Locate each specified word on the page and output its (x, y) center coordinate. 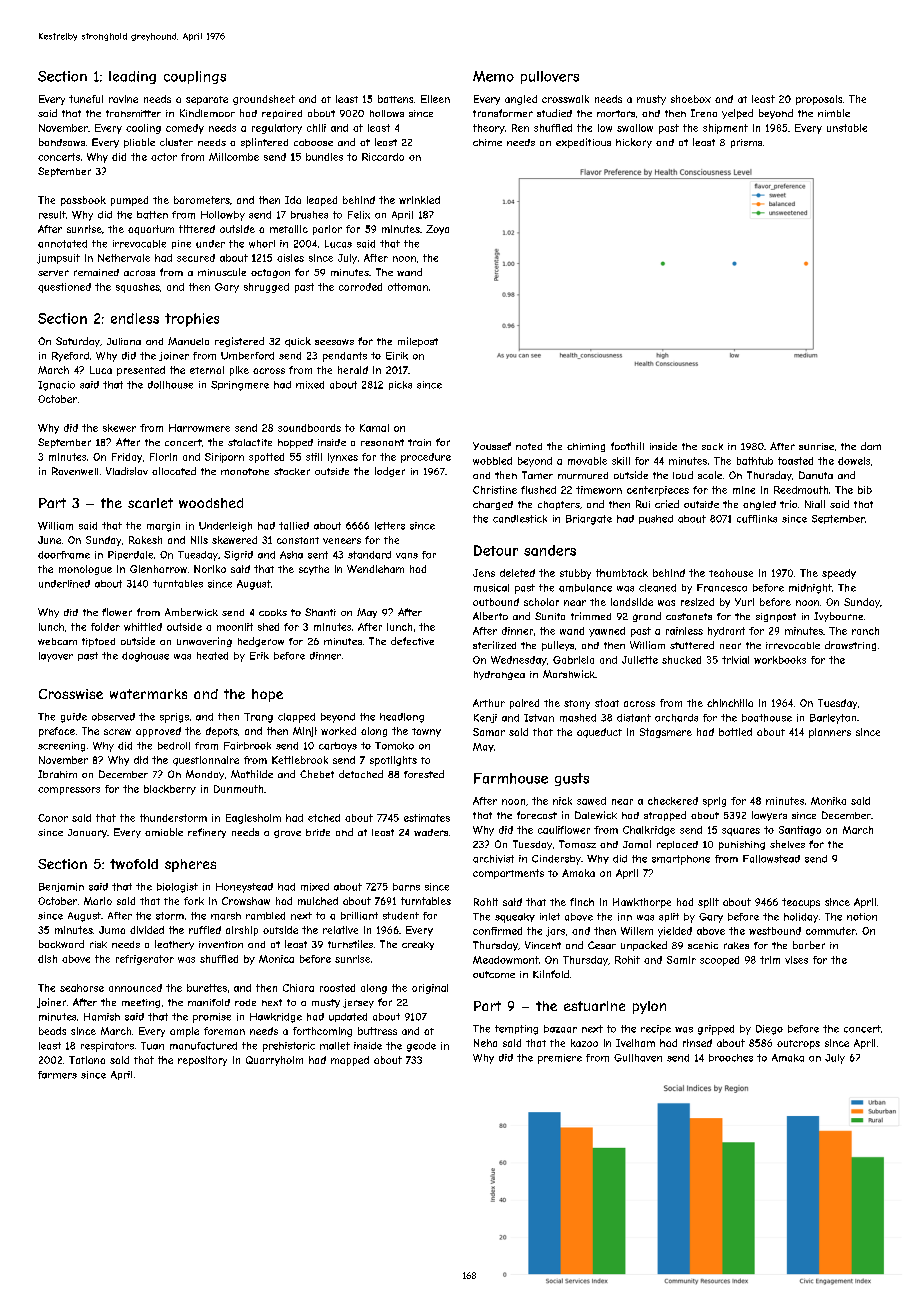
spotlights (393, 761)
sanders (550, 550)
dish (47, 959)
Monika (828, 801)
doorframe (64, 555)
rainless (684, 631)
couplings (195, 77)
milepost (418, 342)
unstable (847, 128)
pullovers (550, 77)
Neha (485, 1043)
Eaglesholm (253, 819)
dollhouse (170, 385)
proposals (819, 100)
